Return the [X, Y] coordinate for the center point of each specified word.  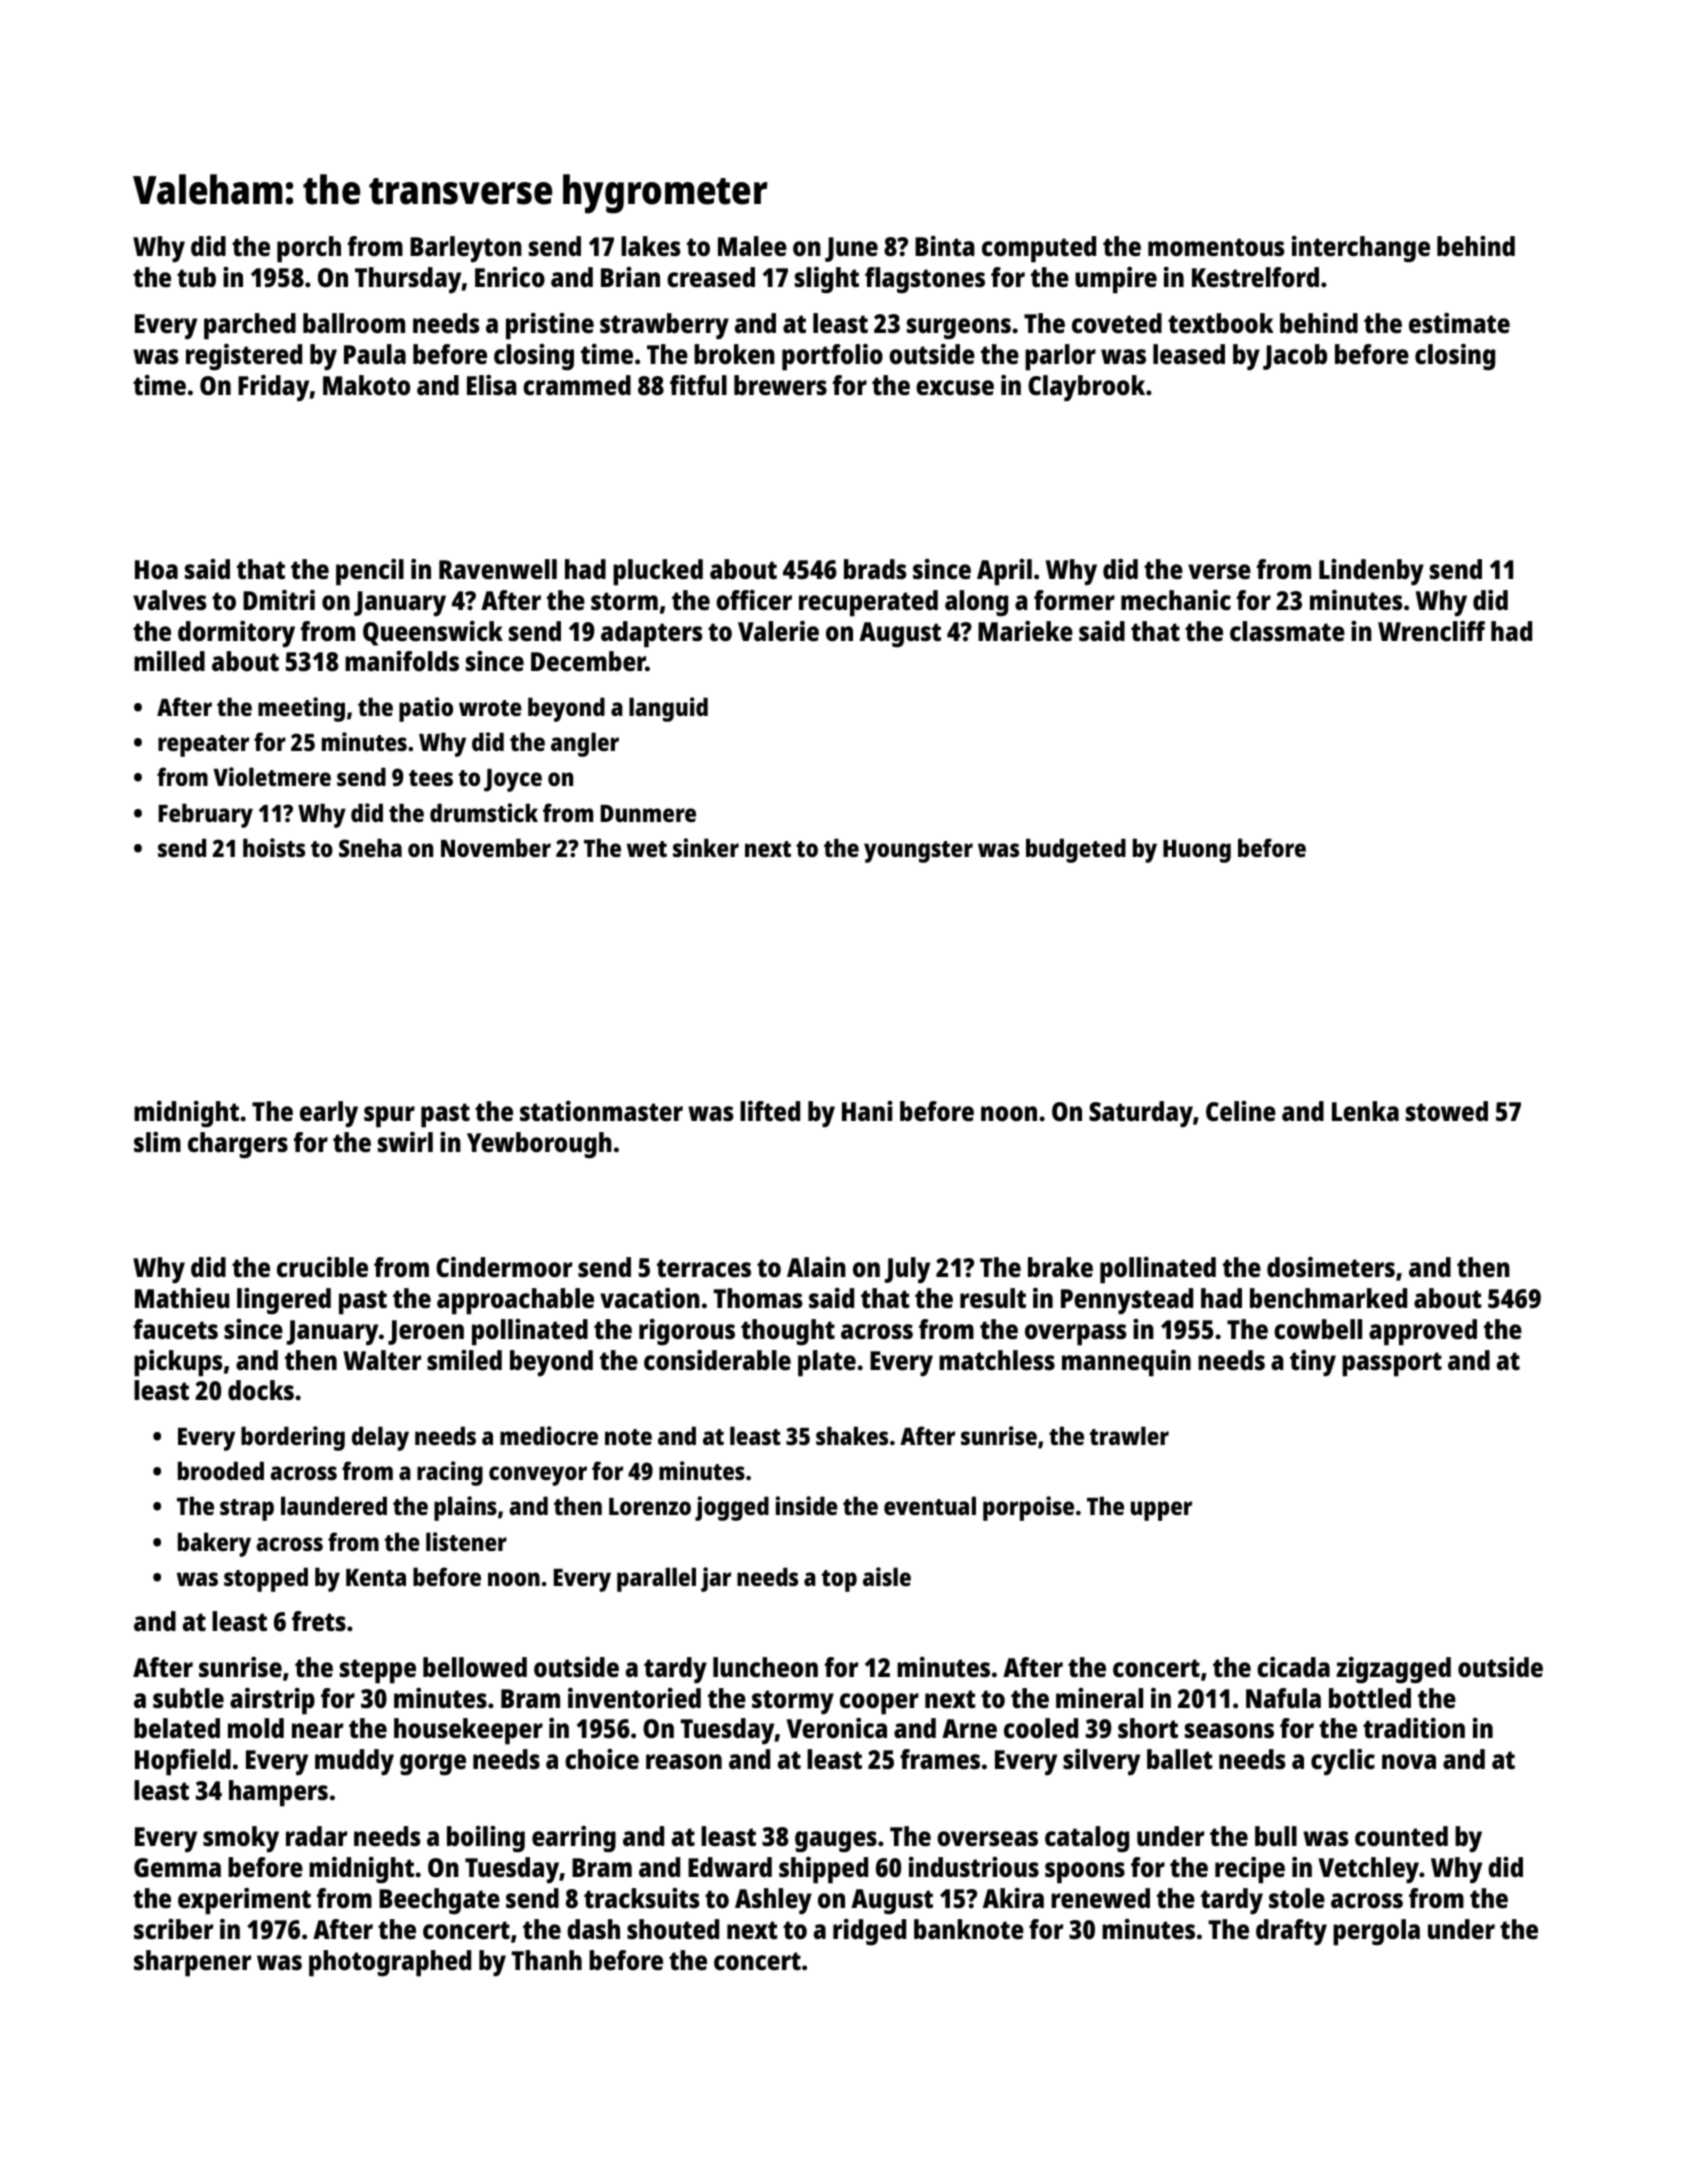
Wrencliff [1431, 631]
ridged [869, 1932]
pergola [1376, 1932]
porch [309, 249]
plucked [658, 572]
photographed [390, 1963]
